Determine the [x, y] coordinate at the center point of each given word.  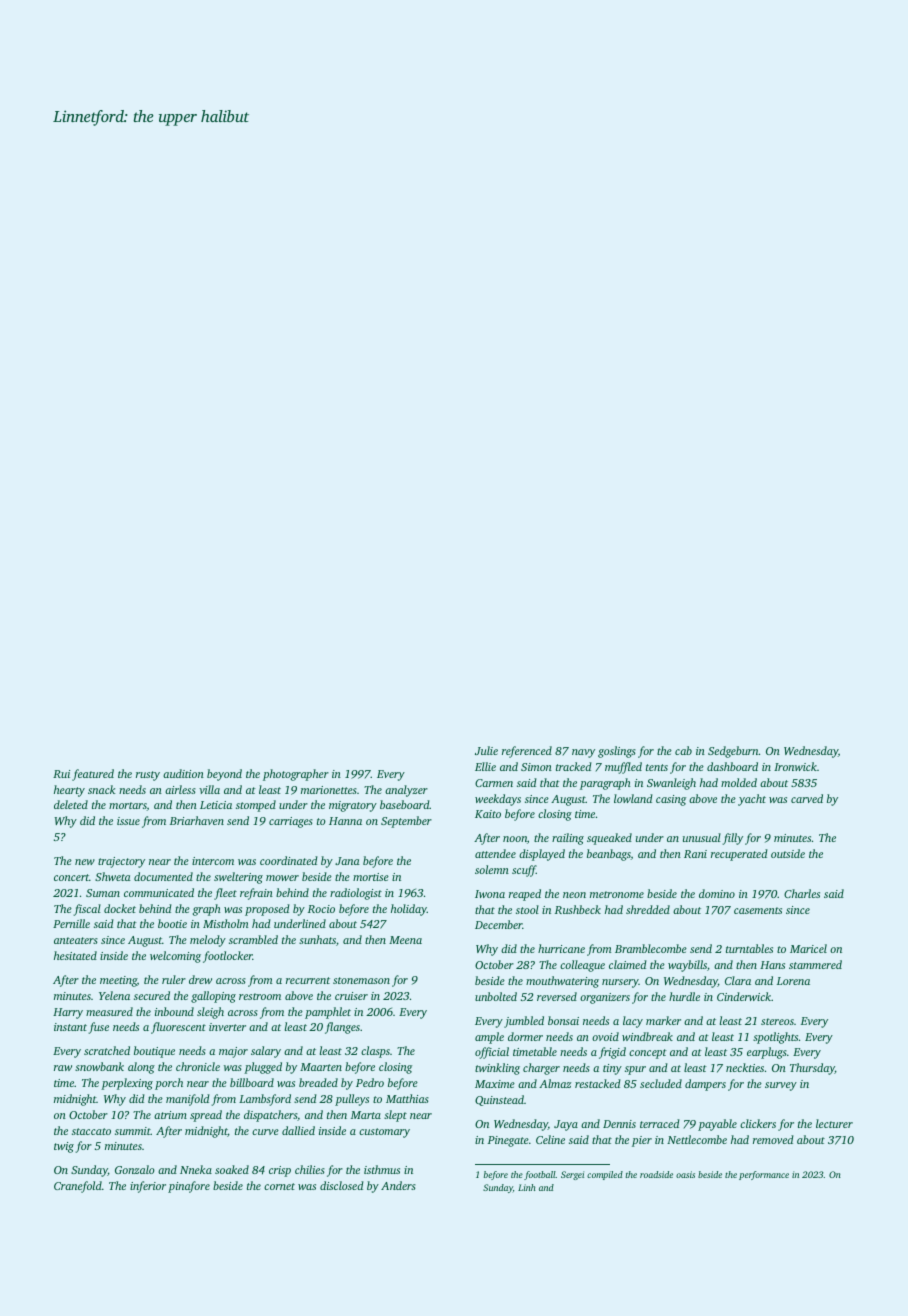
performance [764, 1175]
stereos [777, 1021]
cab [683, 750]
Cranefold [78, 1187]
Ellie [485, 766]
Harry [68, 1013]
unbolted [496, 996]
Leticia [216, 805]
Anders [398, 1185]
